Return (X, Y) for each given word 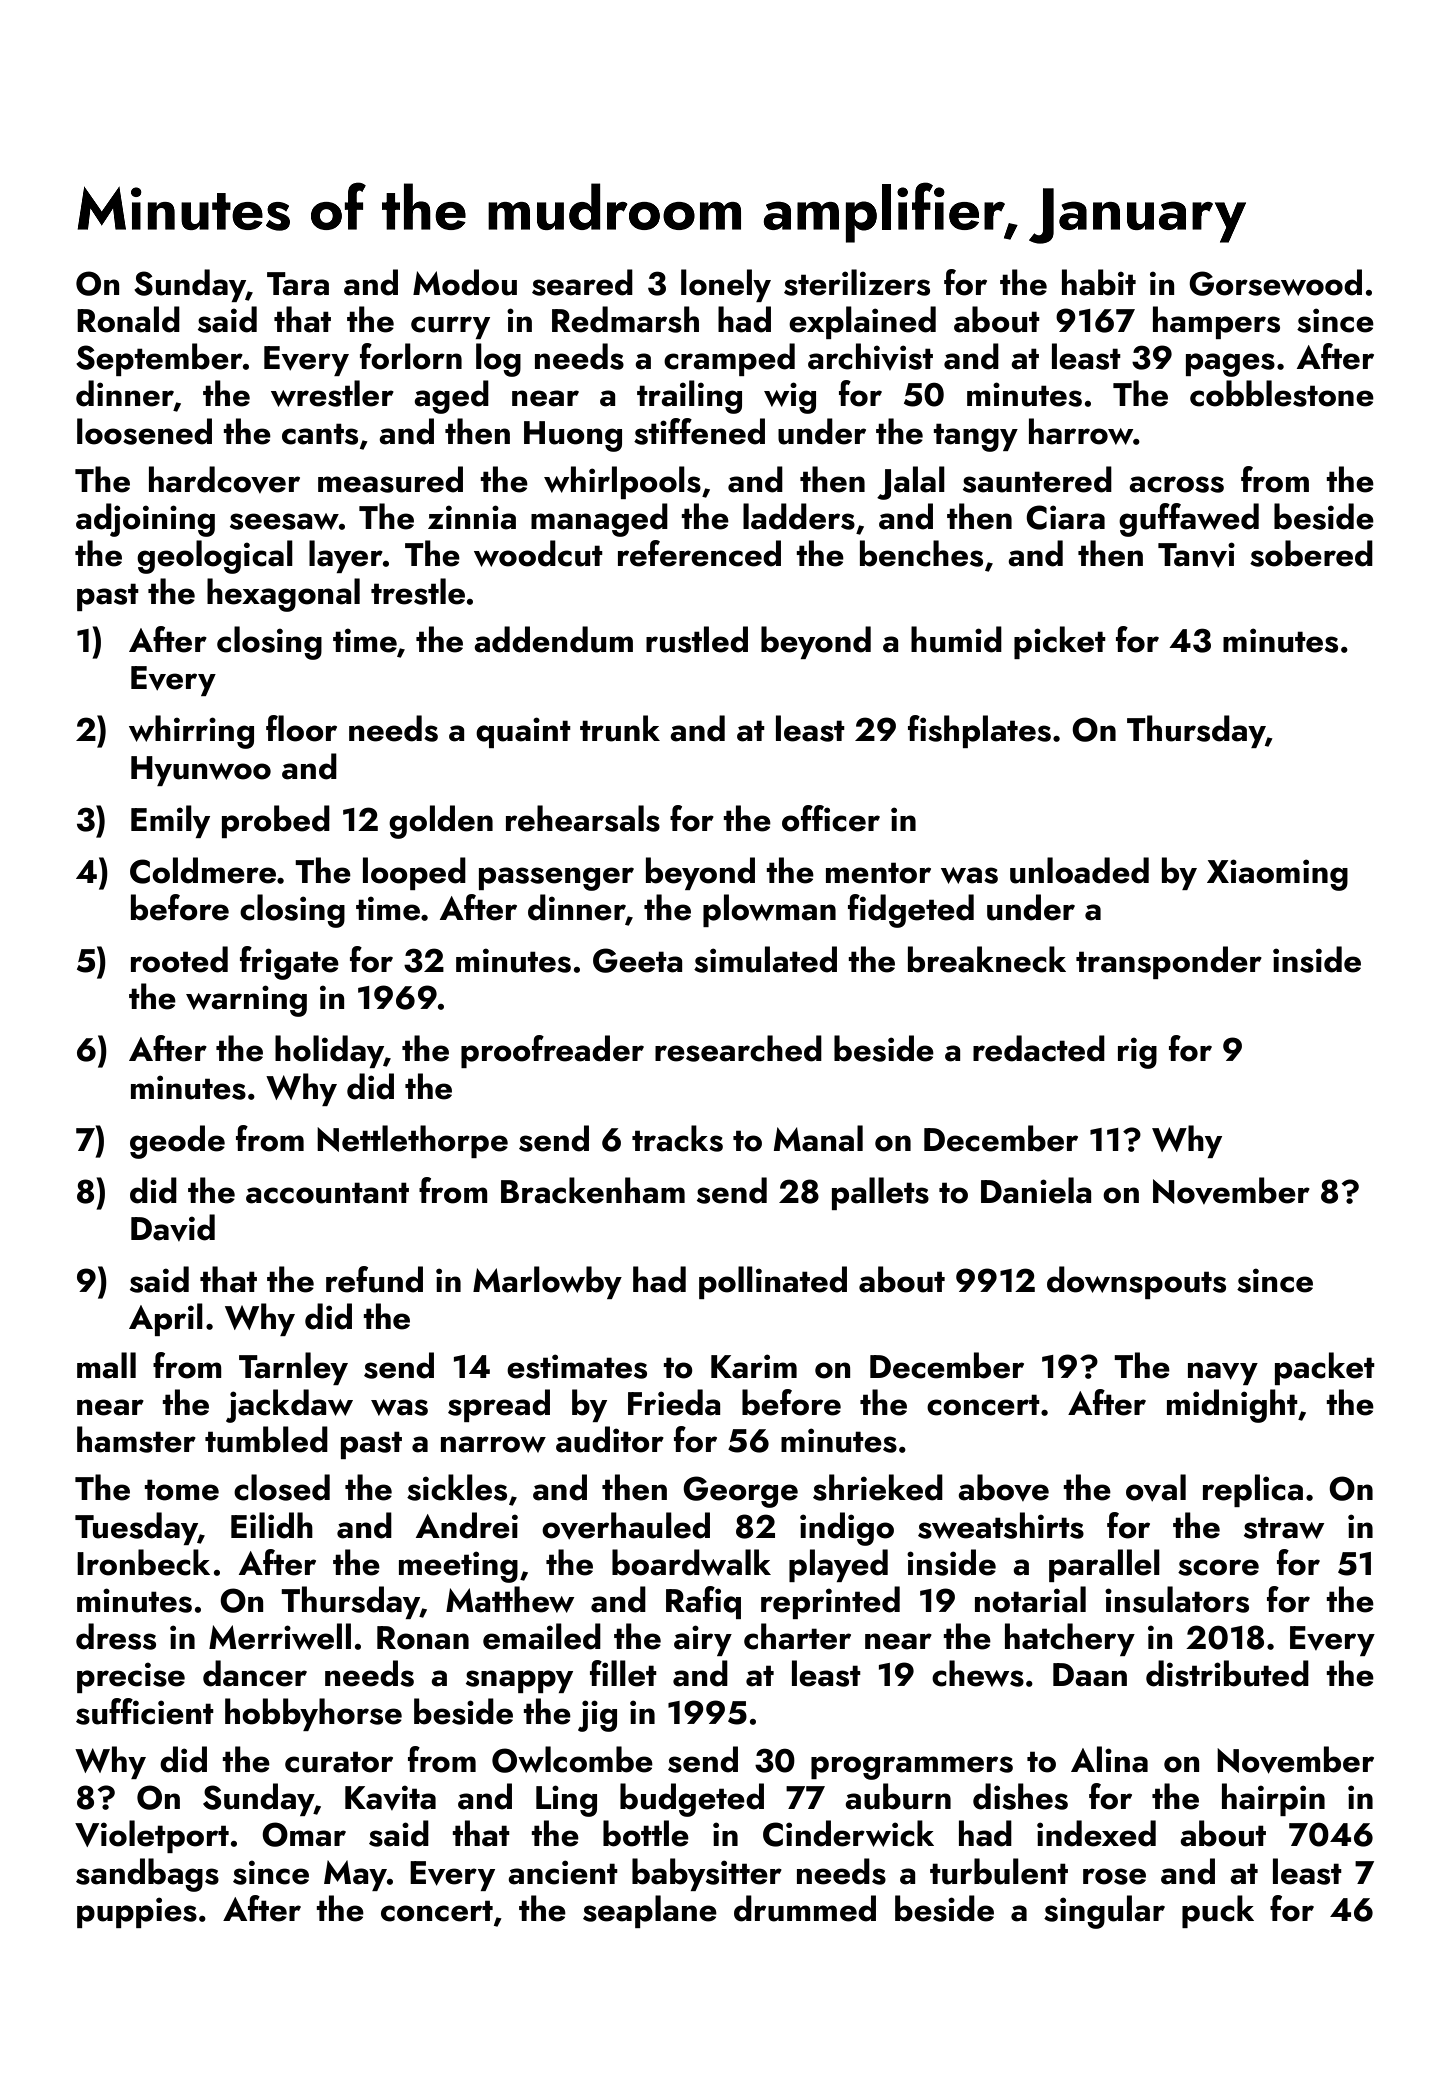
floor (301, 728)
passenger (556, 879)
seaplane (650, 1911)
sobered (1311, 553)
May (355, 1875)
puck (1218, 1911)
